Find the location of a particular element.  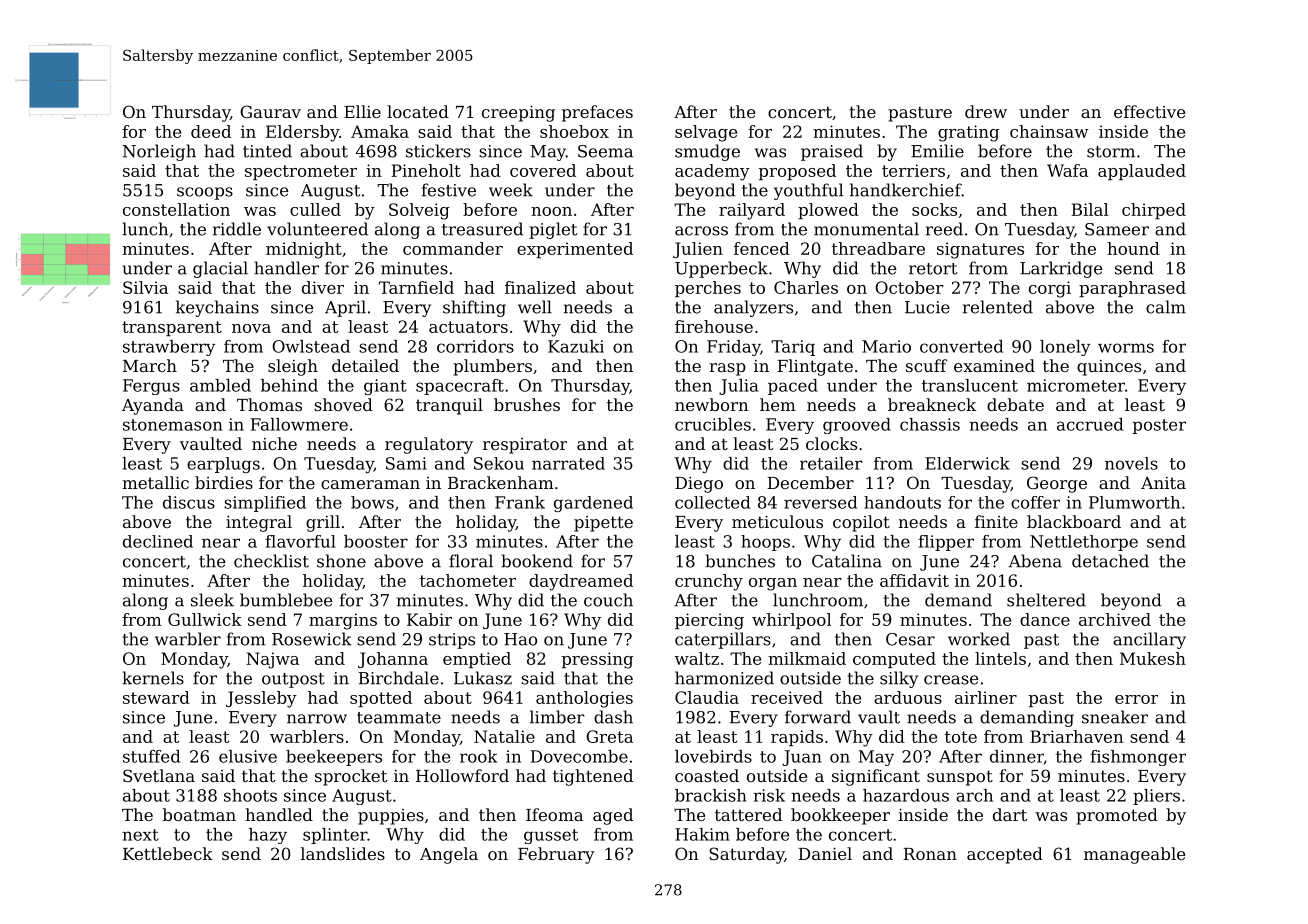

sleigh is located at coordinates (293, 367).
